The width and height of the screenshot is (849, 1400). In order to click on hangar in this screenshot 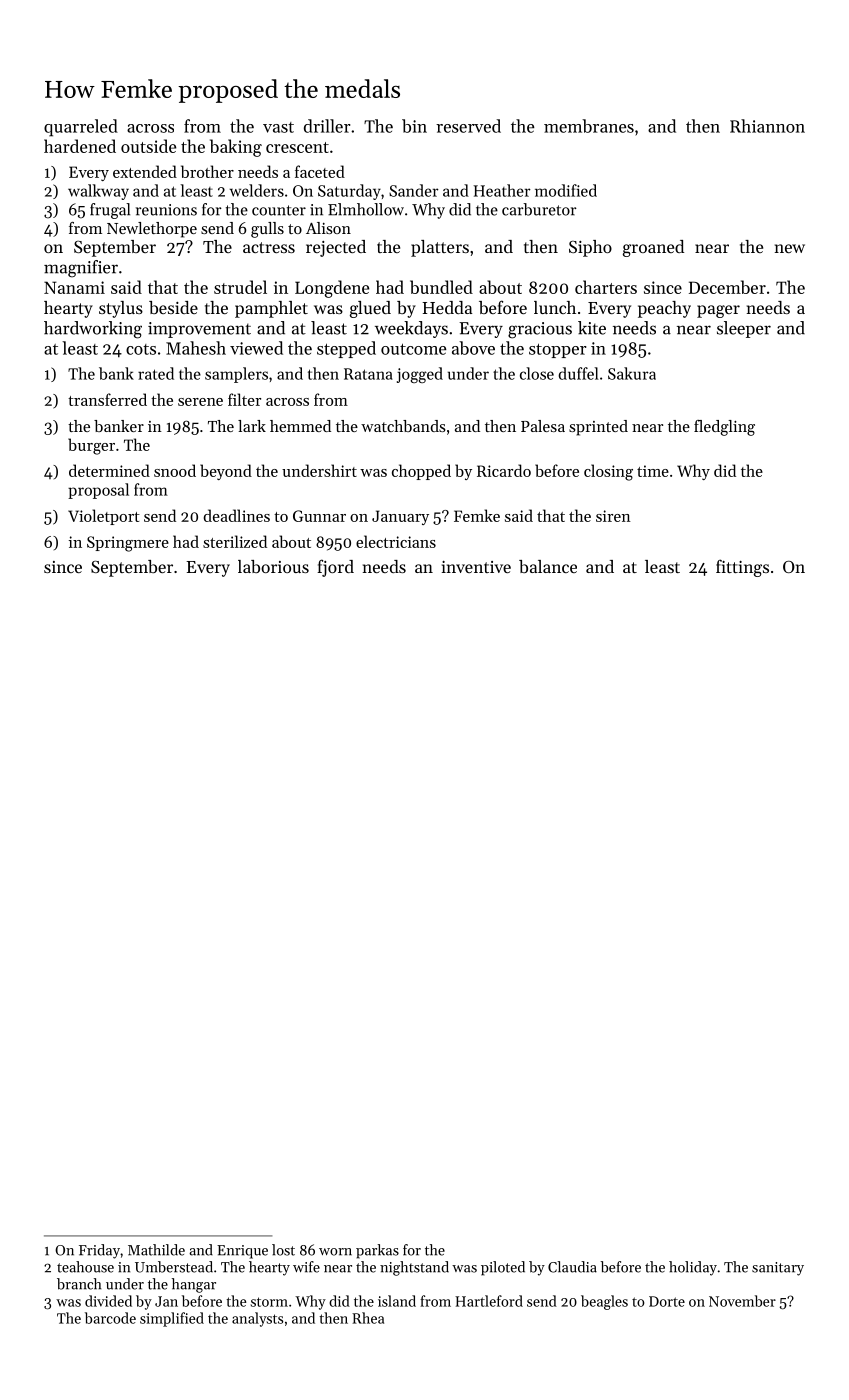, I will do `click(194, 1285)`.
